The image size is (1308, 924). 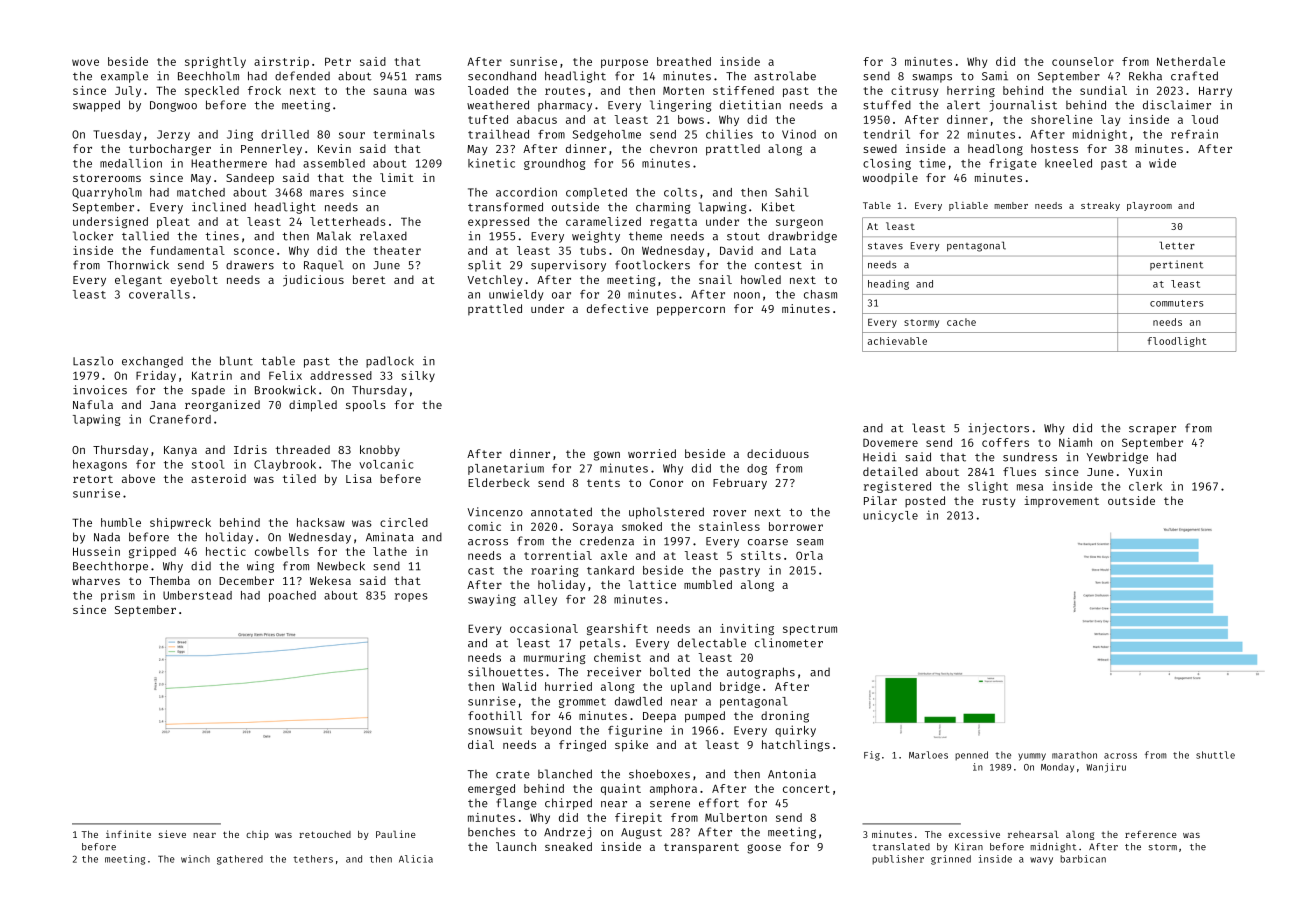 I want to click on winch, so click(x=195, y=859).
